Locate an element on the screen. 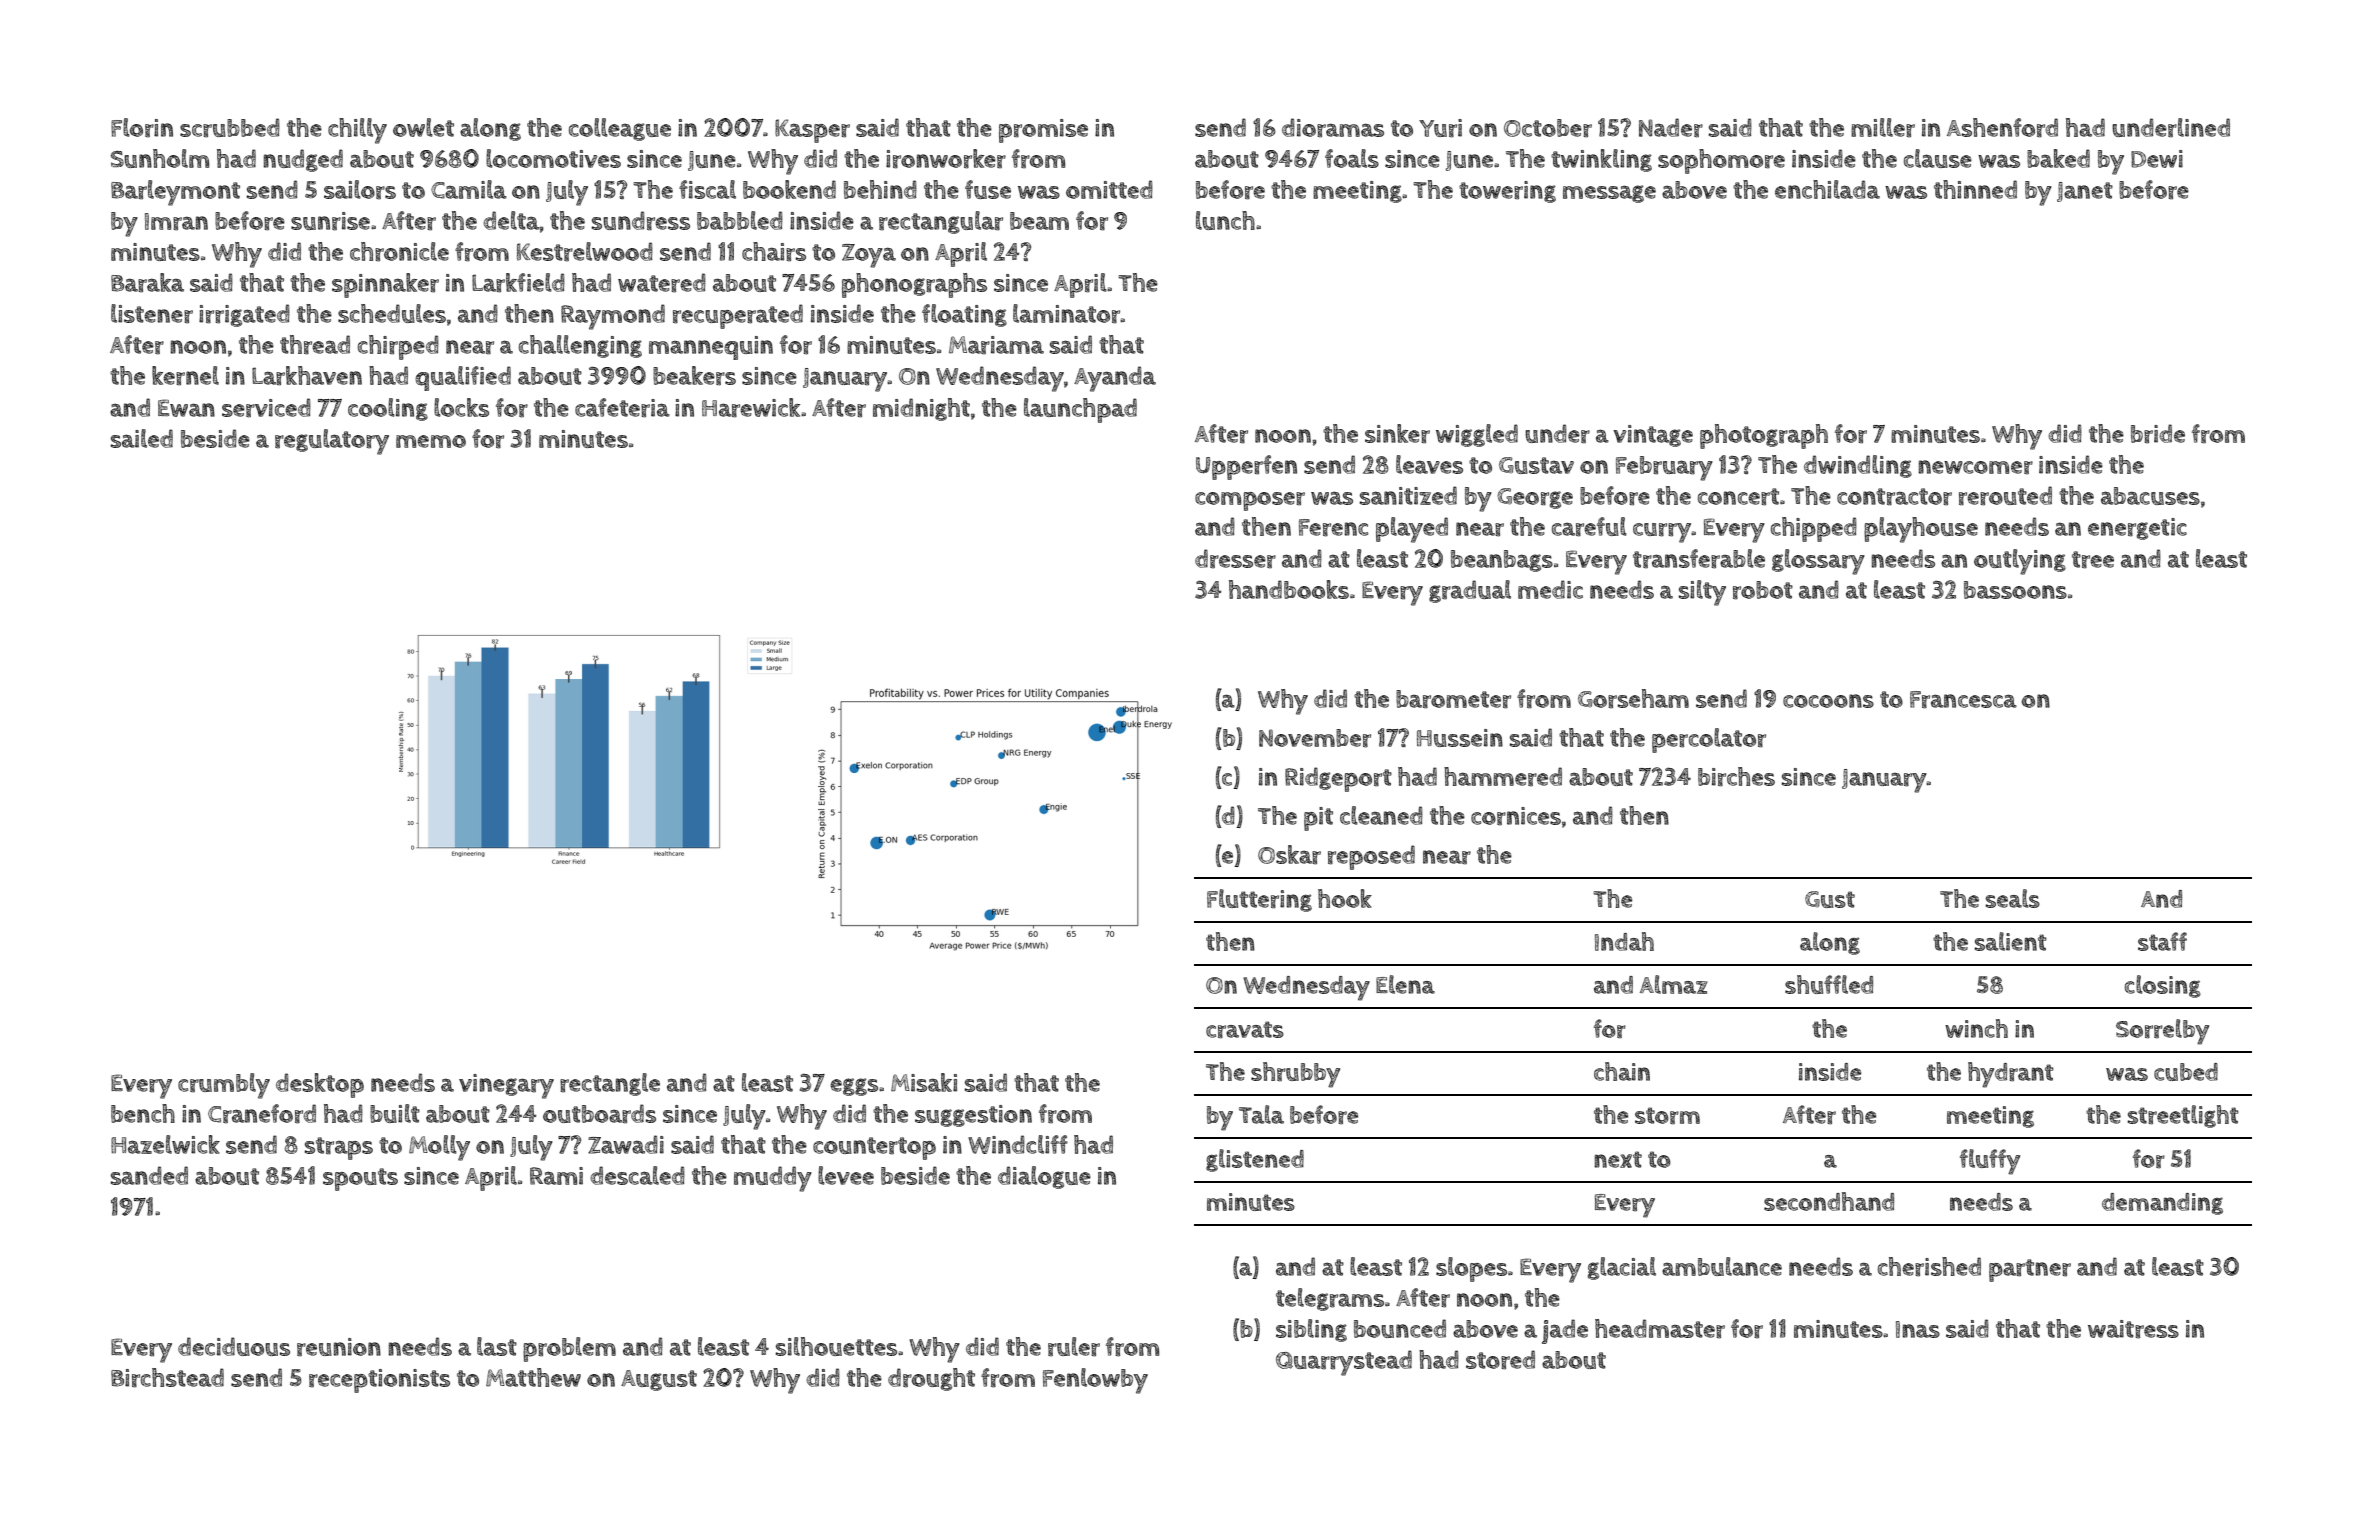  crumbly is located at coordinates (224, 1086).
